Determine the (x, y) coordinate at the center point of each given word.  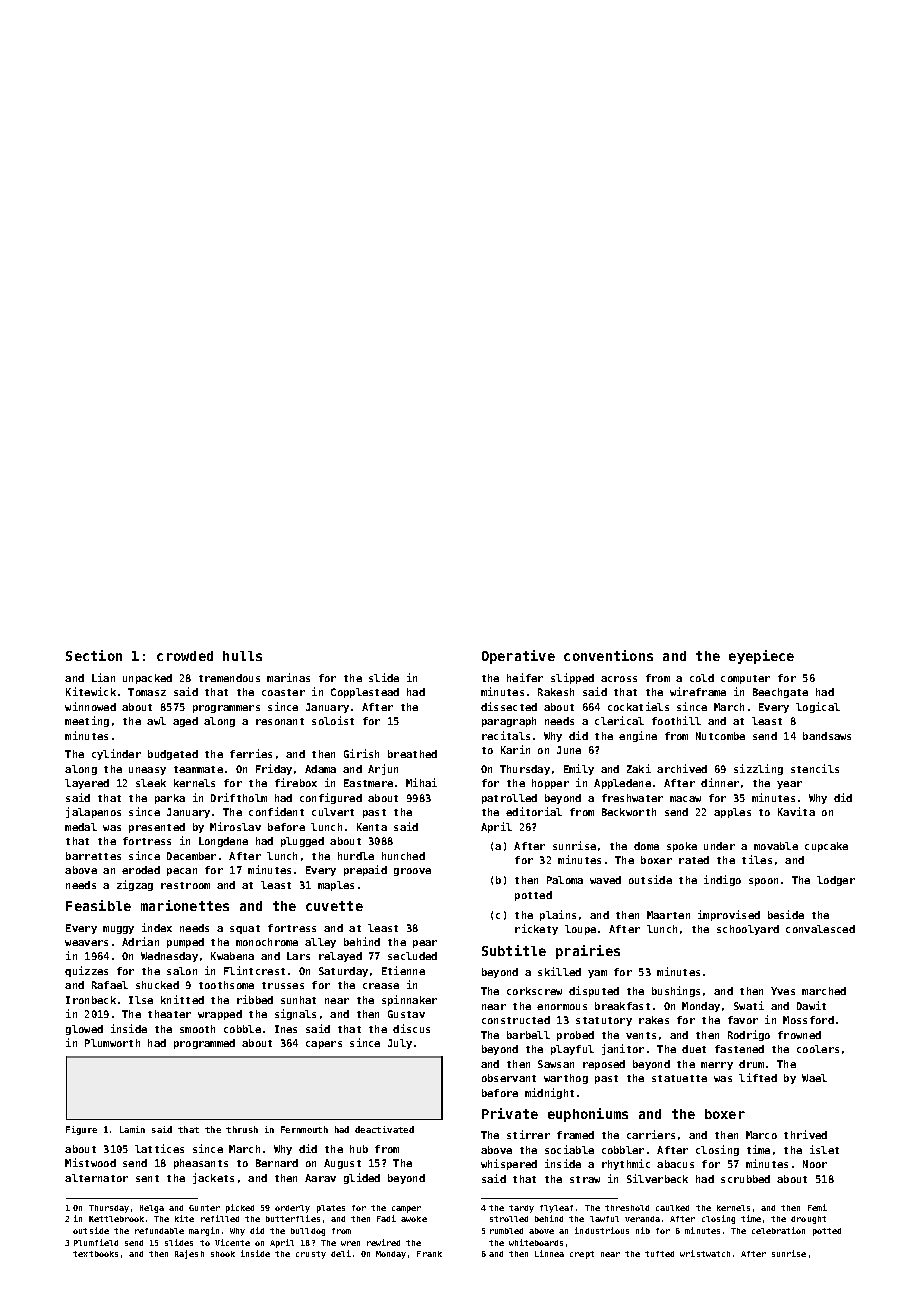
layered (87, 784)
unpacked (147, 679)
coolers (818, 1049)
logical (818, 707)
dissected (509, 706)
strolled (509, 1219)
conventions (608, 655)
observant (509, 1078)
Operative (518, 657)
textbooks (95, 1254)
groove (412, 872)
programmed (204, 1044)
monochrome (267, 942)
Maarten (668, 915)
